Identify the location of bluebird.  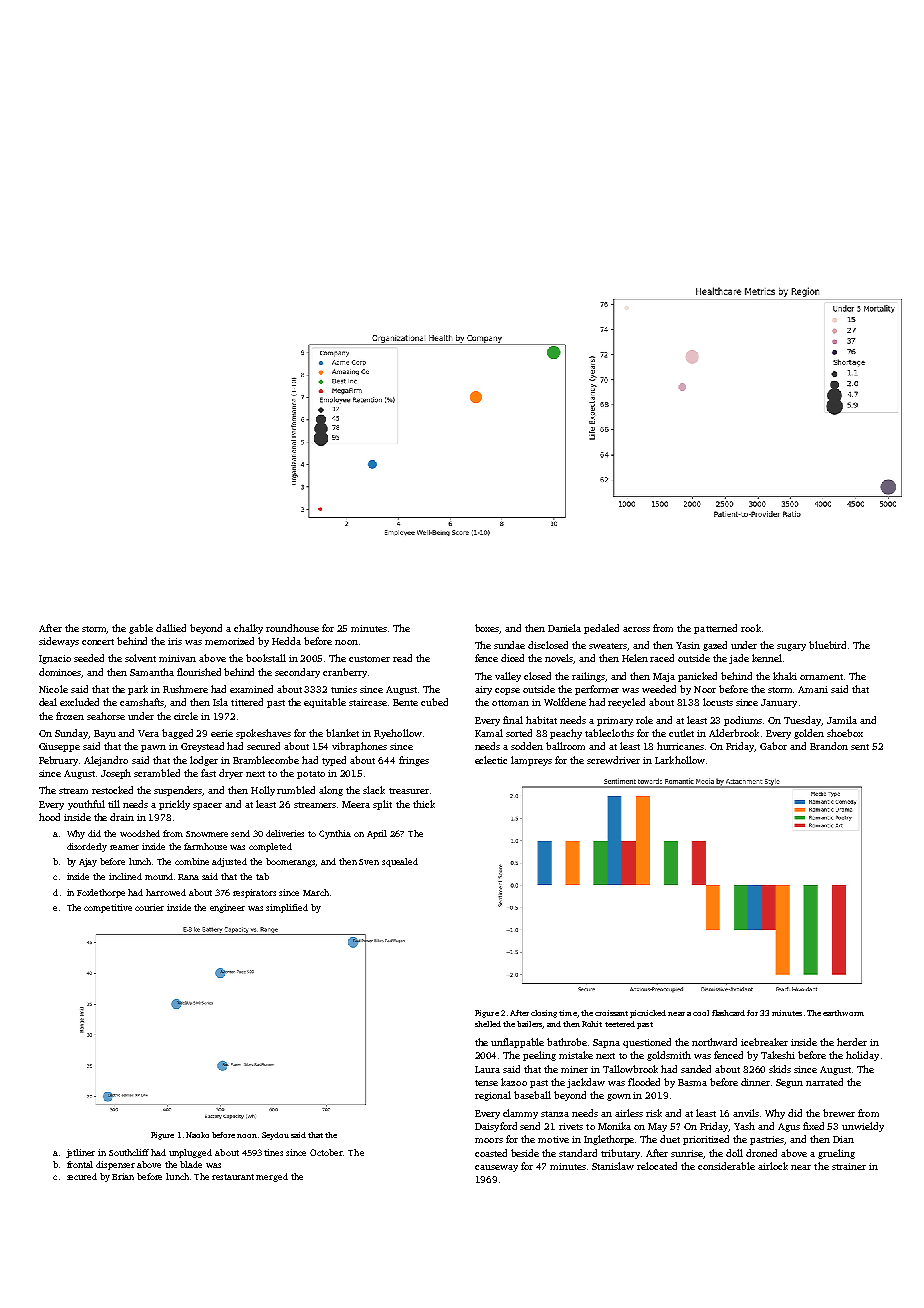
(827, 645).
